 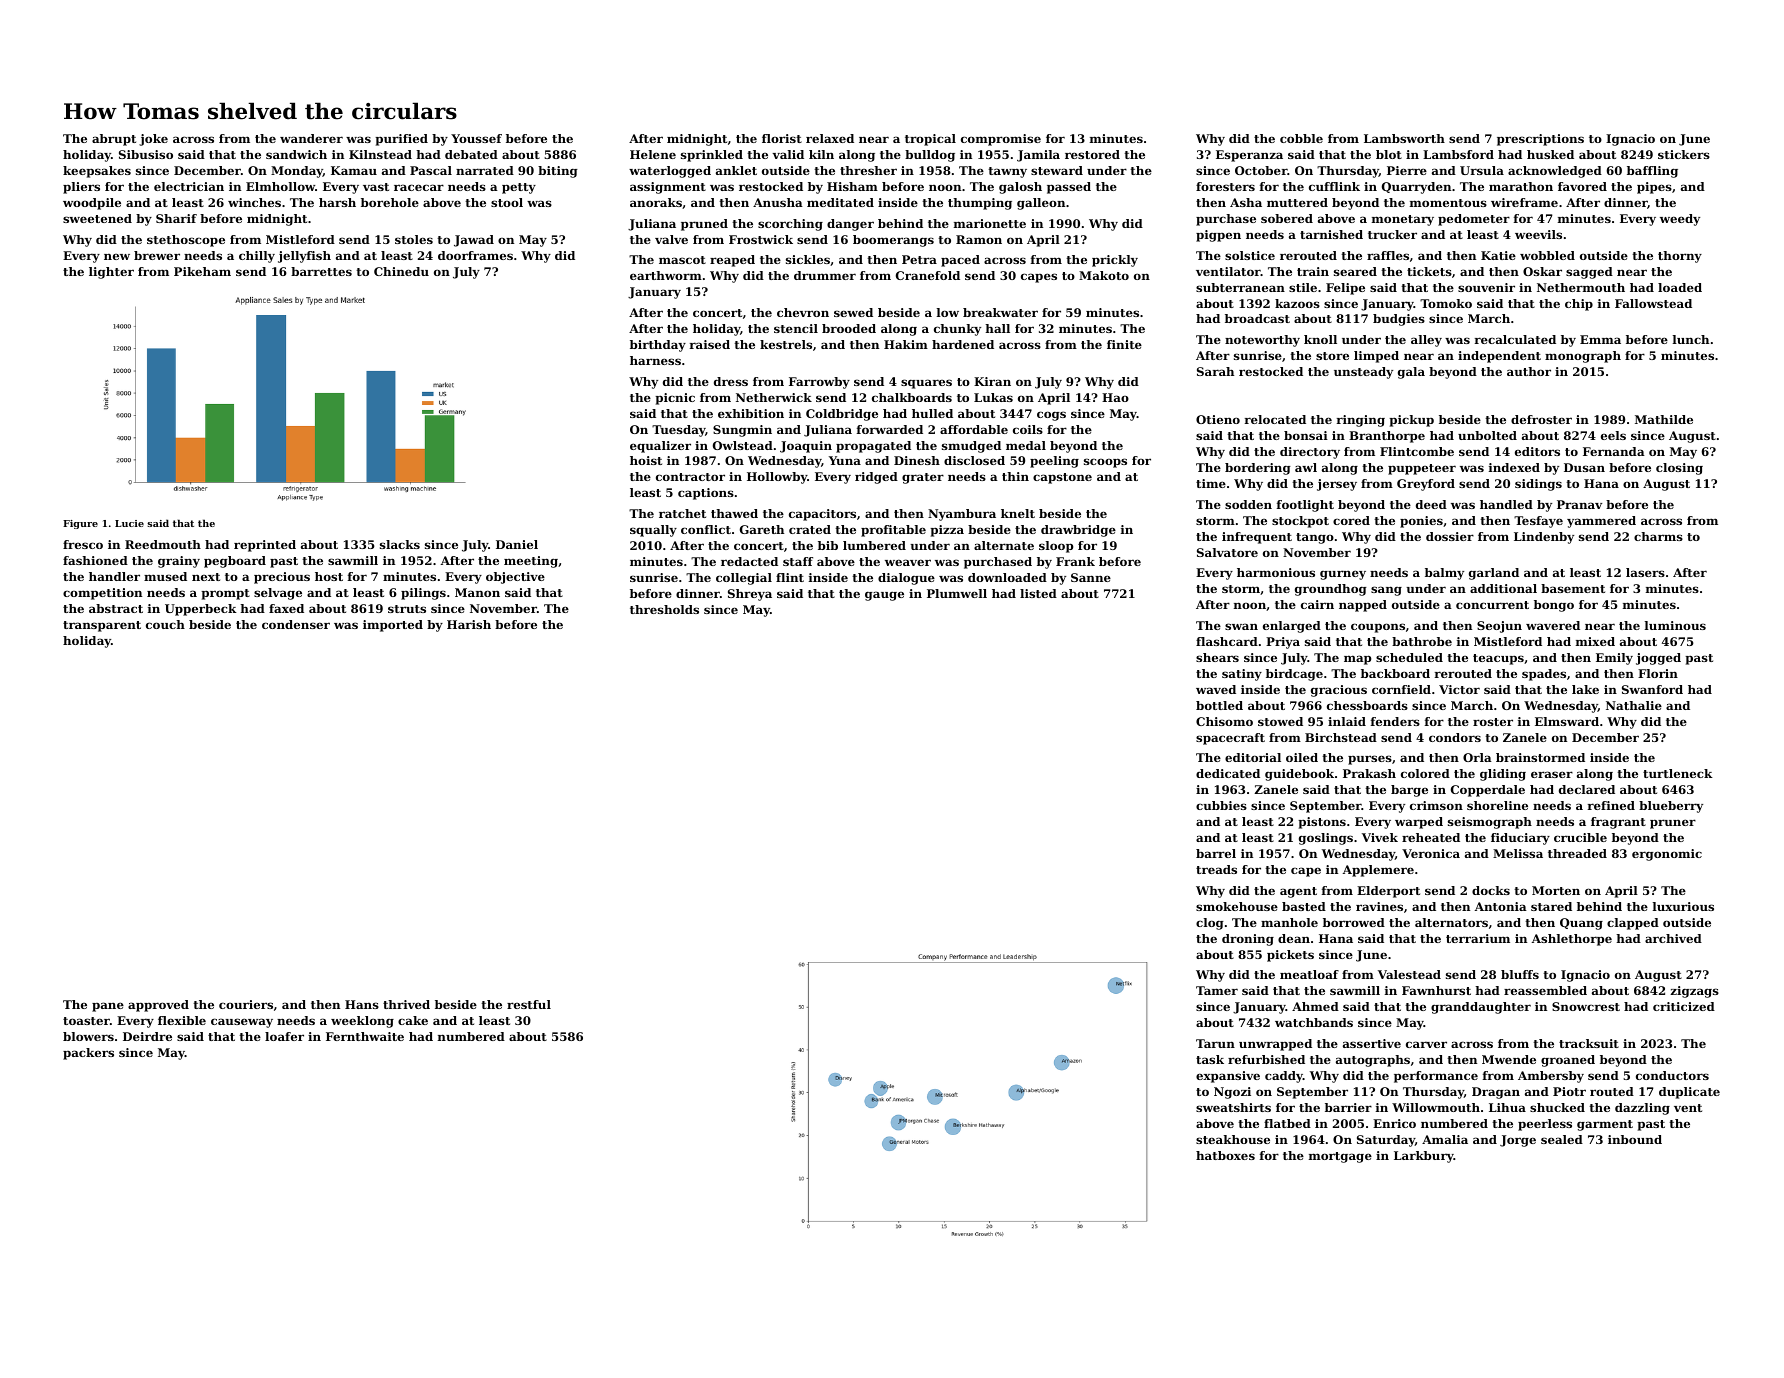 I want to click on hatboxes, so click(x=1225, y=1155).
